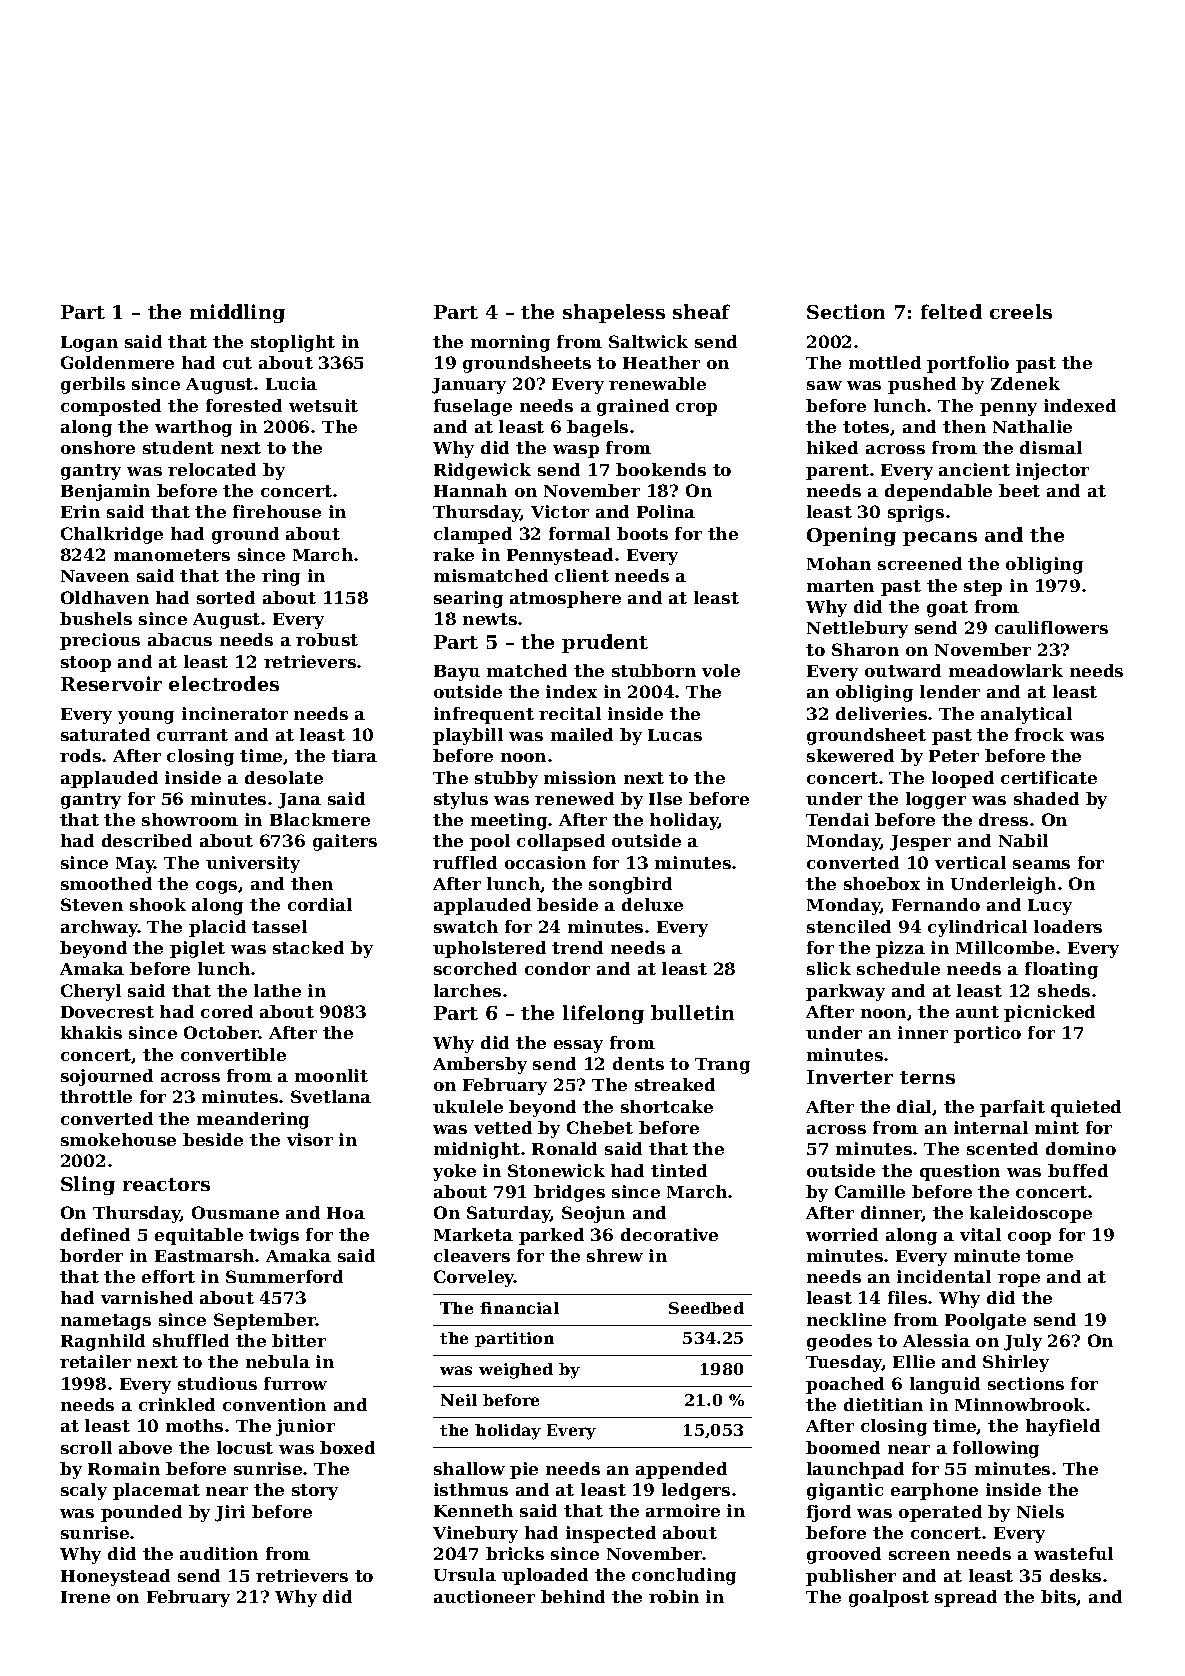 This document has width=1185, height=1676. What do you see at coordinates (674, 1596) in the document?
I see `robin` at bounding box center [674, 1596].
